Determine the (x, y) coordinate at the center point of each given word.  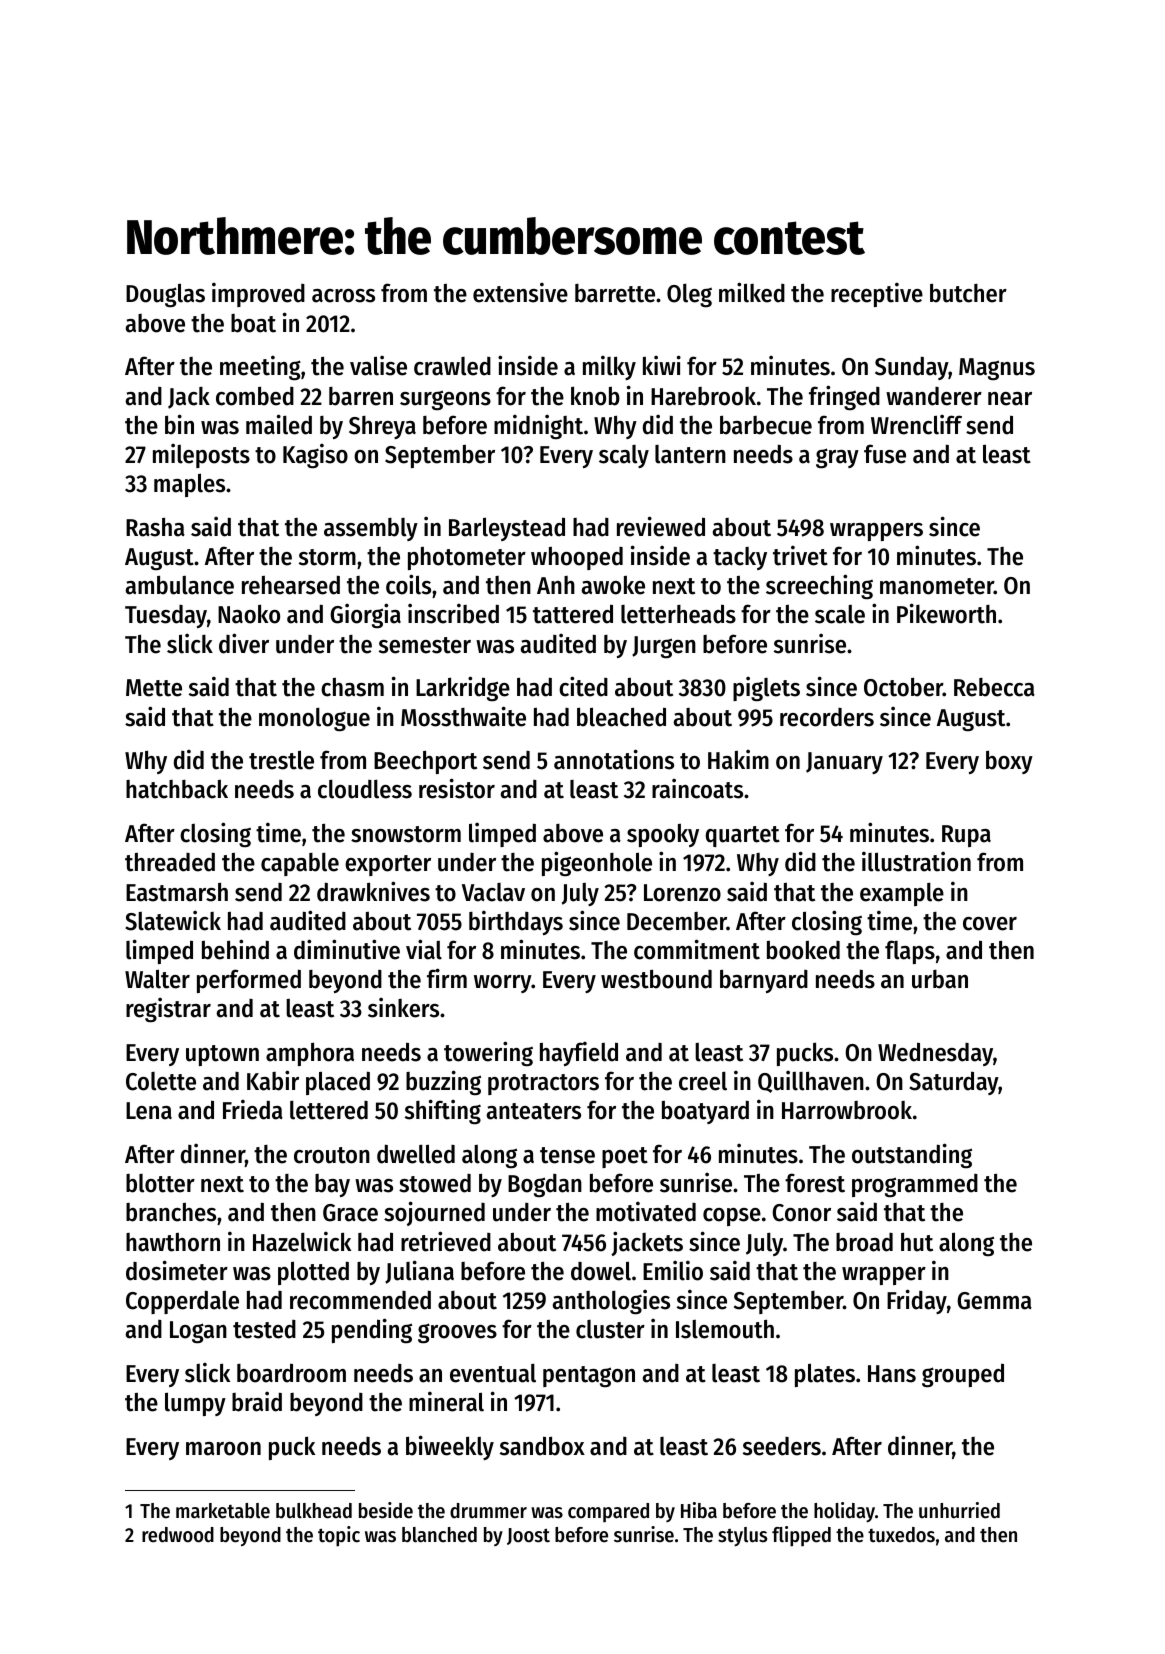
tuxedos (901, 1535)
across (343, 296)
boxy (1009, 762)
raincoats (697, 788)
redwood (178, 1535)
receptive (877, 294)
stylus (742, 1537)
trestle (281, 760)
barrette (615, 293)
